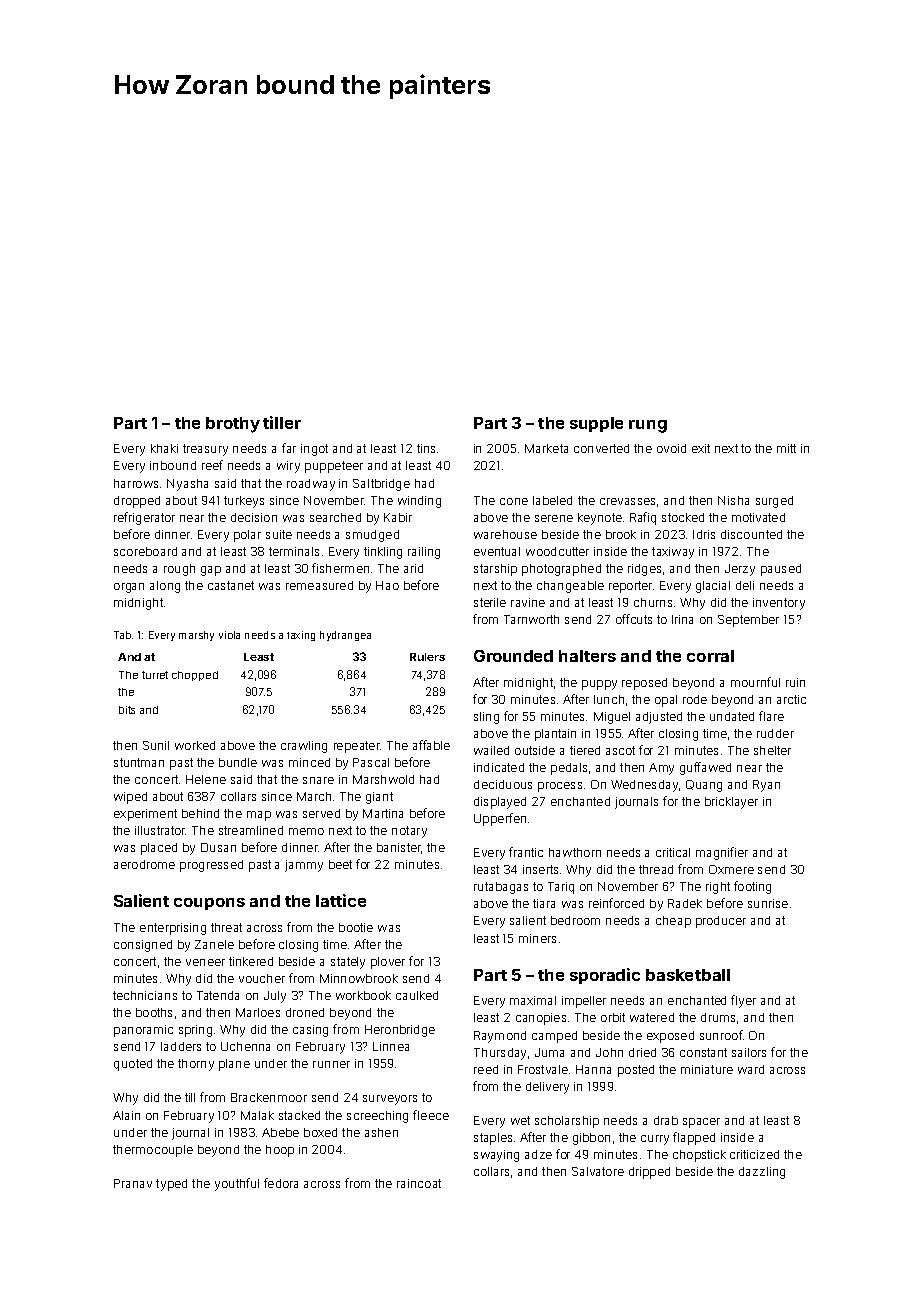 Image resolution: width=924 pixels, height=1308 pixels. Describe the element at coordinates (688, 975) in the screenshot. I see `basketball` at that location.
